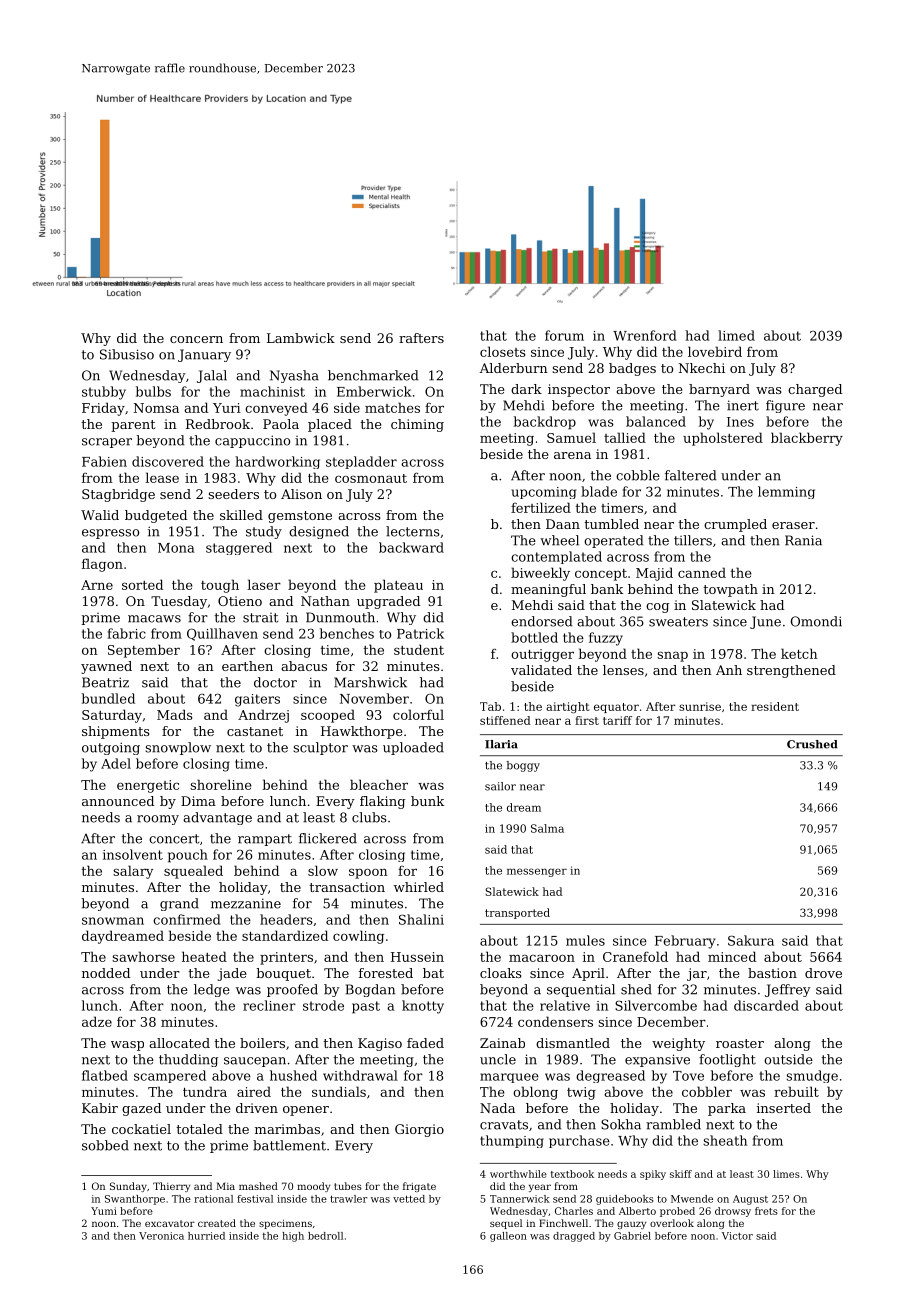 This screenshot has height=1308, width=924. What do you see at coordinates (815, 390) in the screenshot?
I see `charged` at bounding box center [815, 390].
